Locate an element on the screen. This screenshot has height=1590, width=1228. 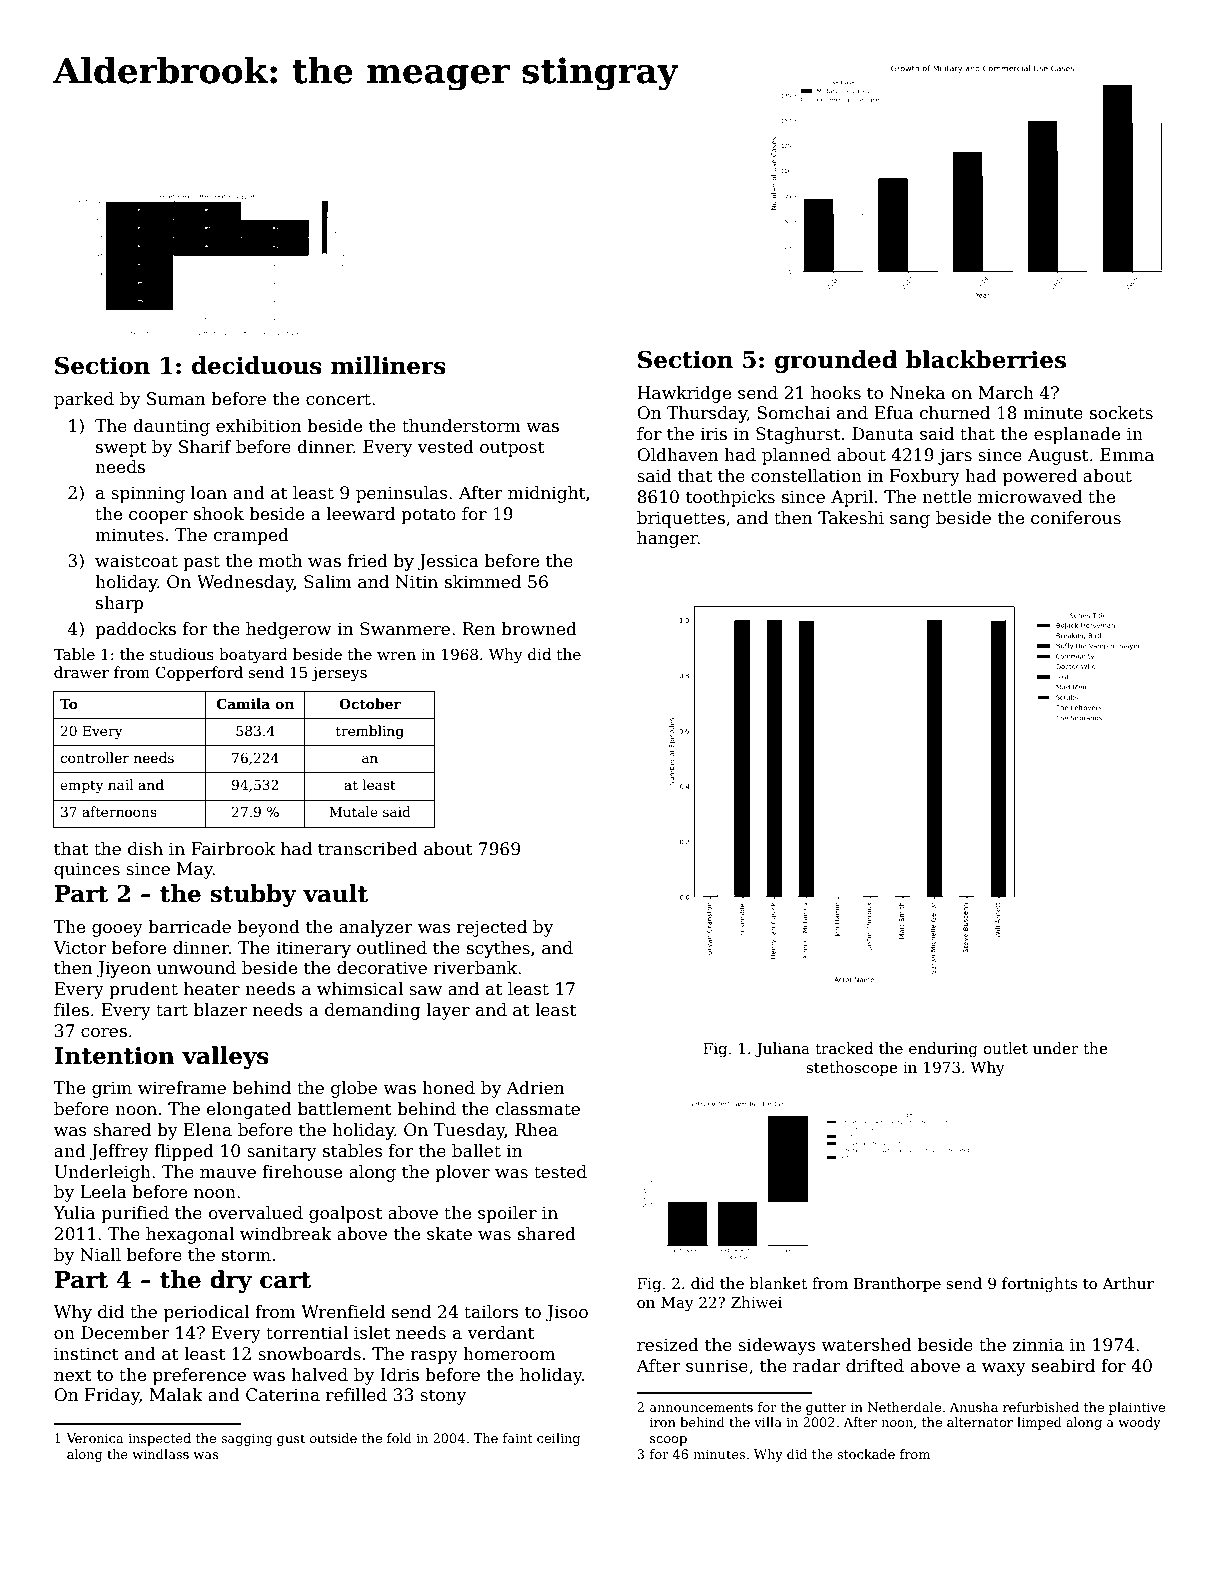
blackberries is located at coordinates (986, 359).
